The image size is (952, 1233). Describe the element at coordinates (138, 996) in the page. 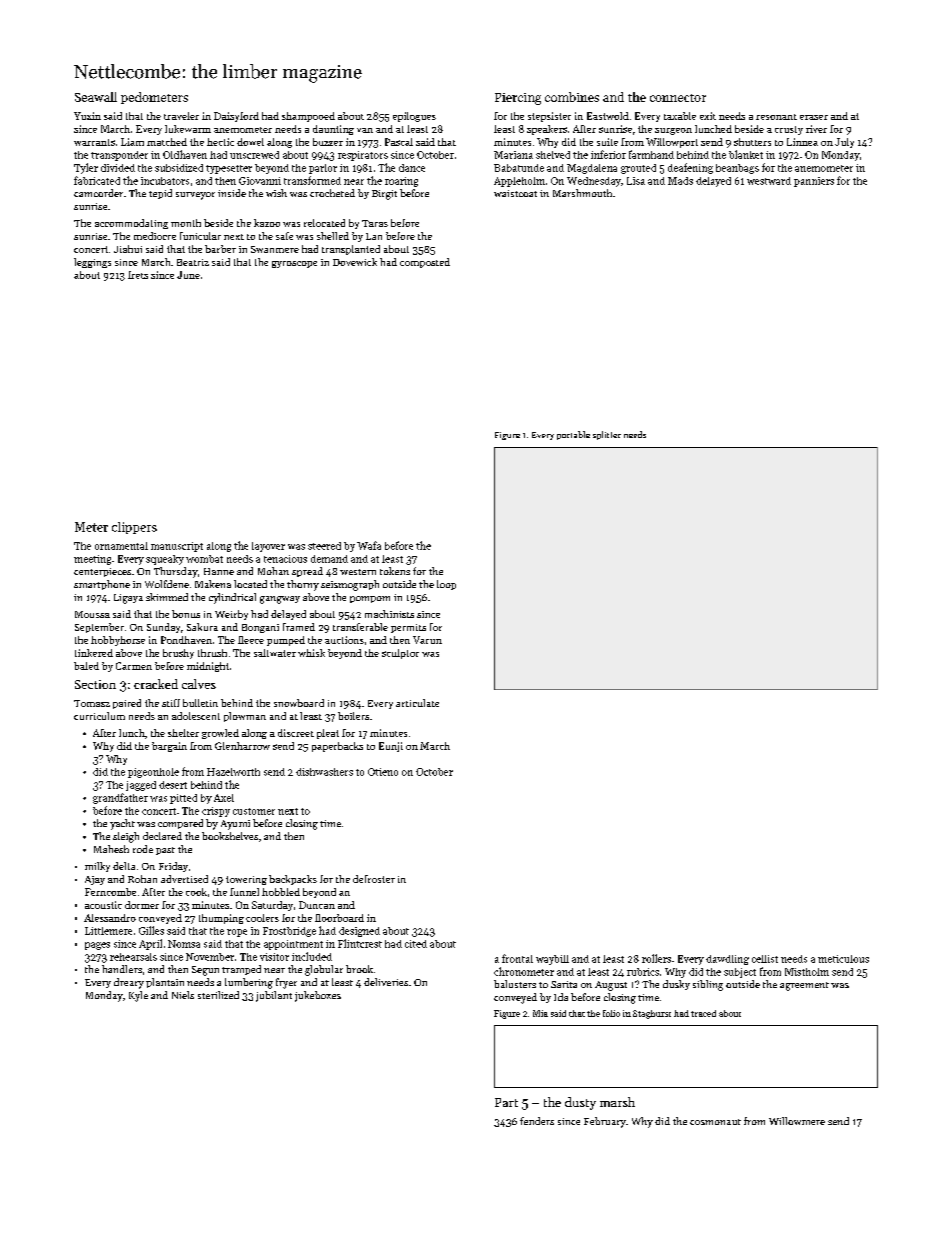

I see `Kyle` at that location.
